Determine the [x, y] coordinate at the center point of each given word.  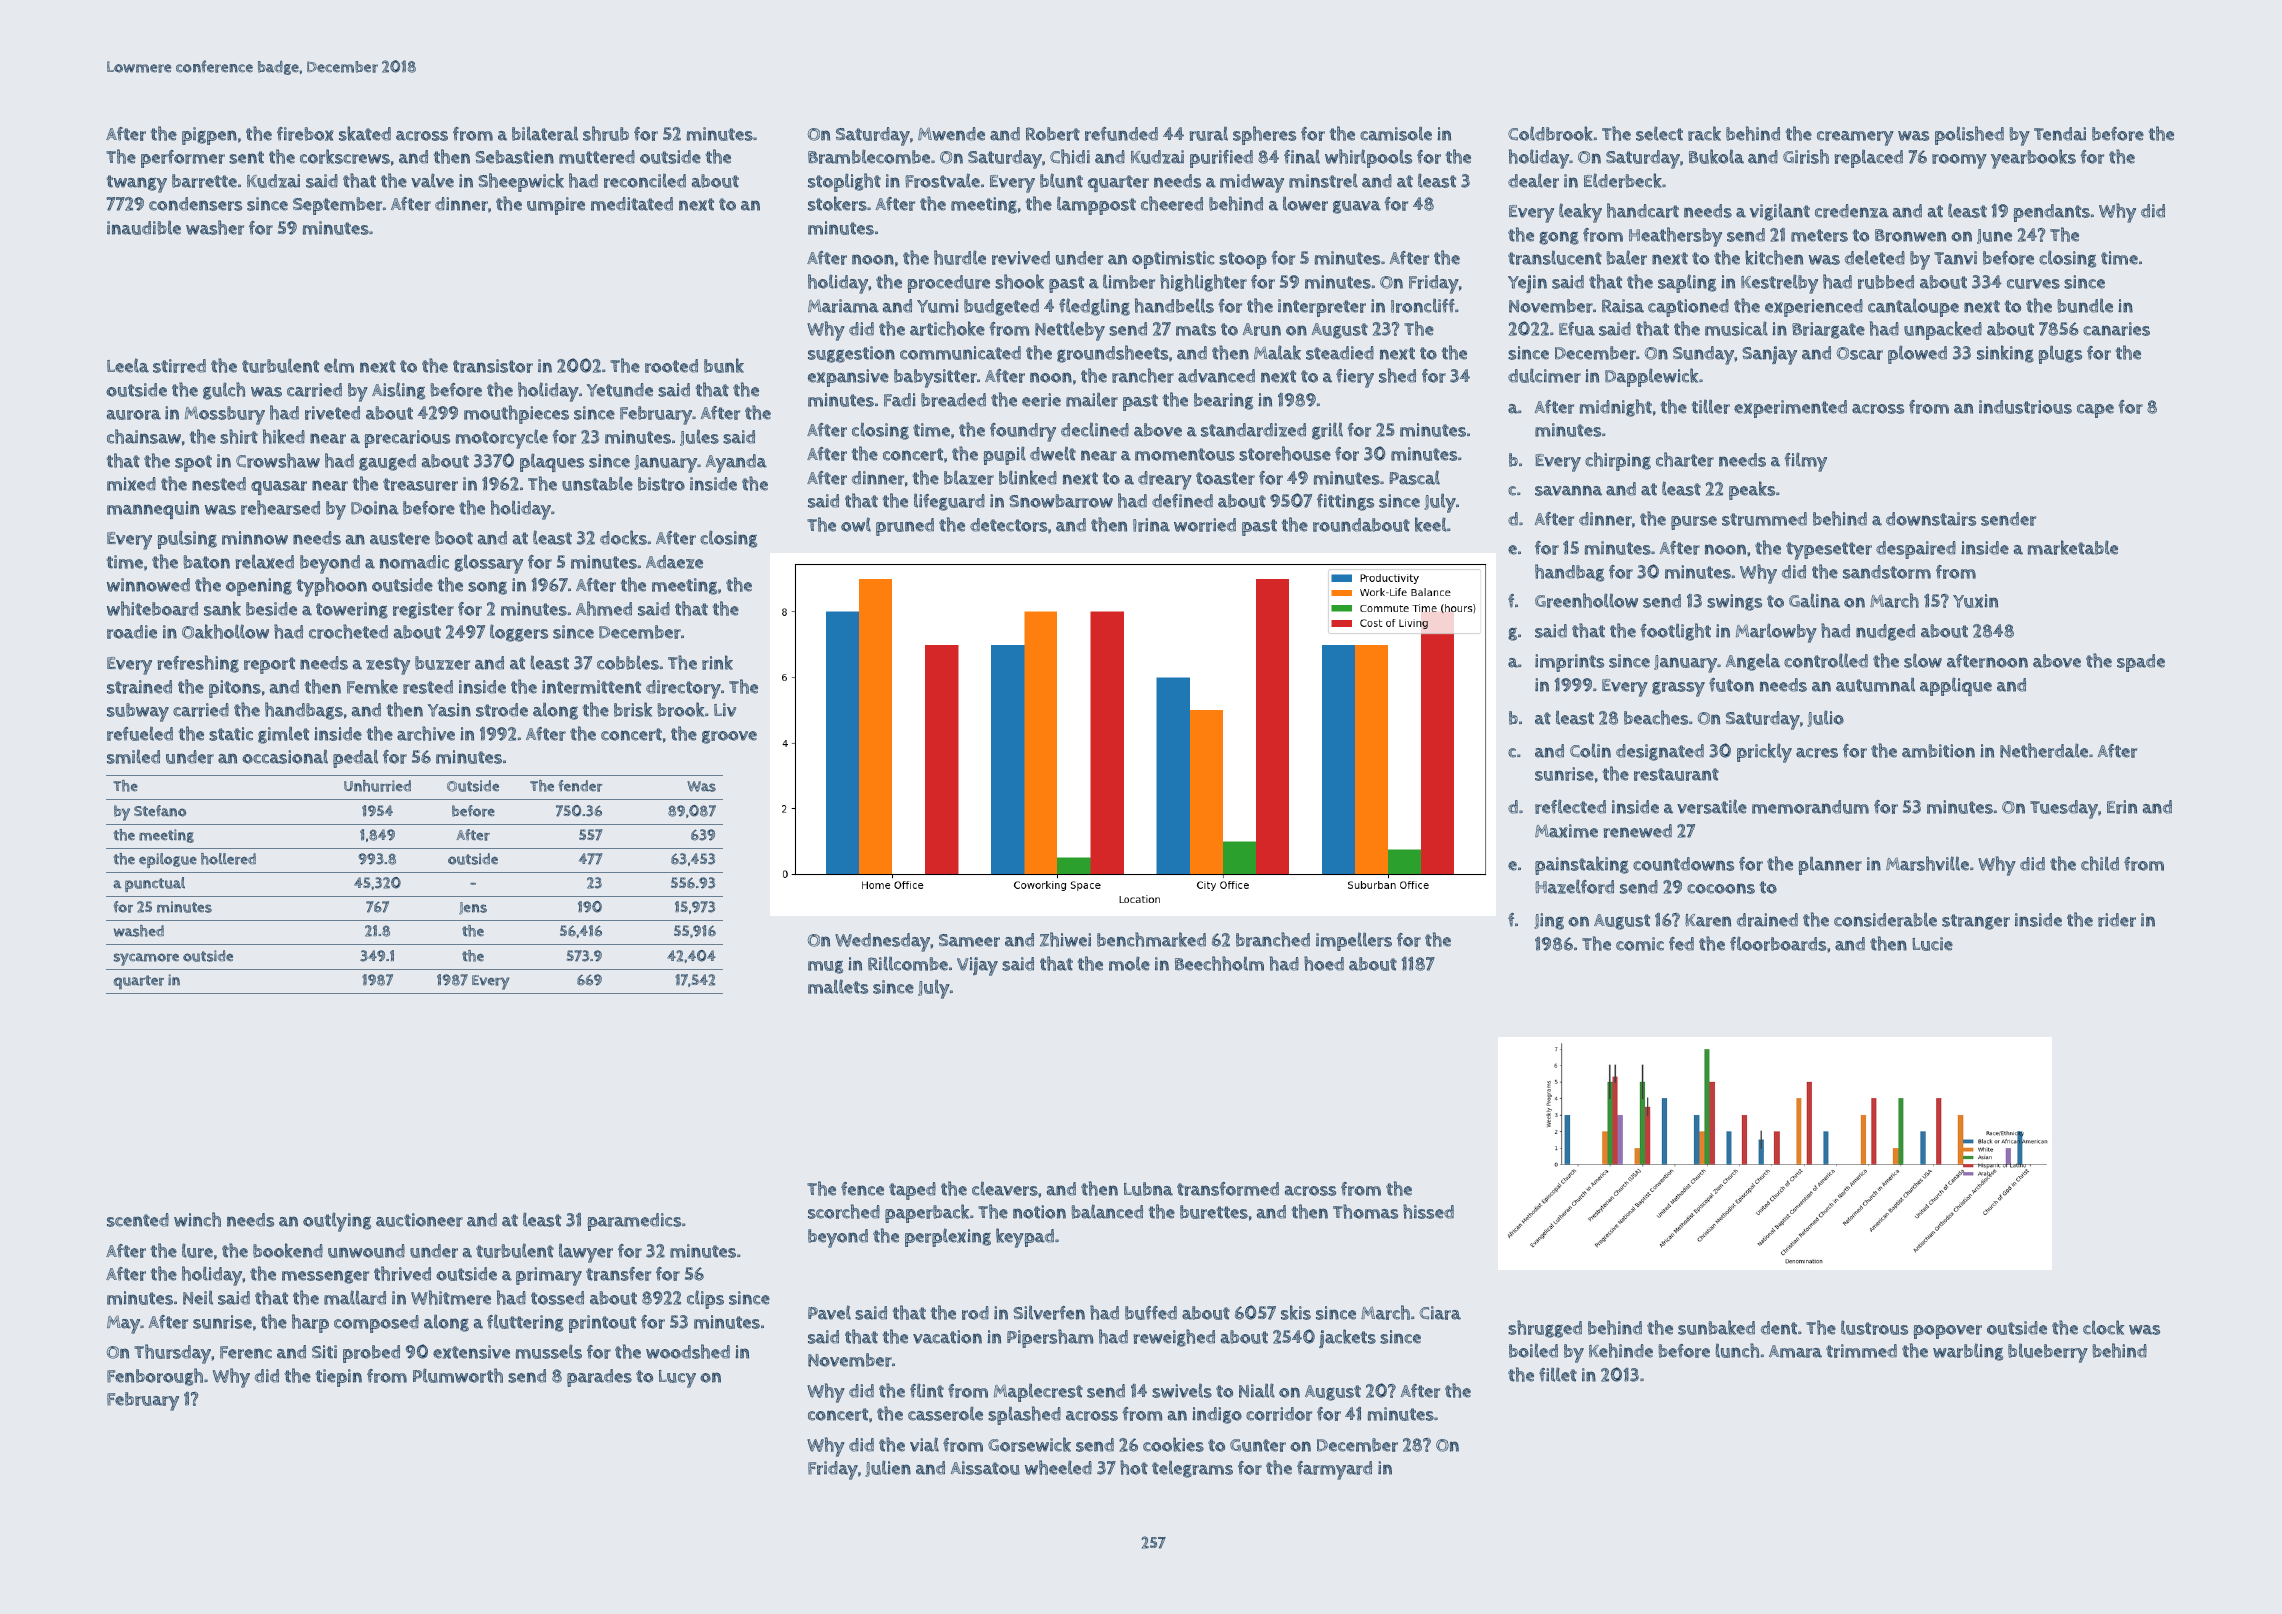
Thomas [1365, 1211]
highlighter [1203, 283]
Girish [1806, 156]
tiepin [339, 1378]
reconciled [645, 180]
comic [1640, 944]
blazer [969, 477]
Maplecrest [1038, 1392]
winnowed [148, 585]
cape [2095, 411]
